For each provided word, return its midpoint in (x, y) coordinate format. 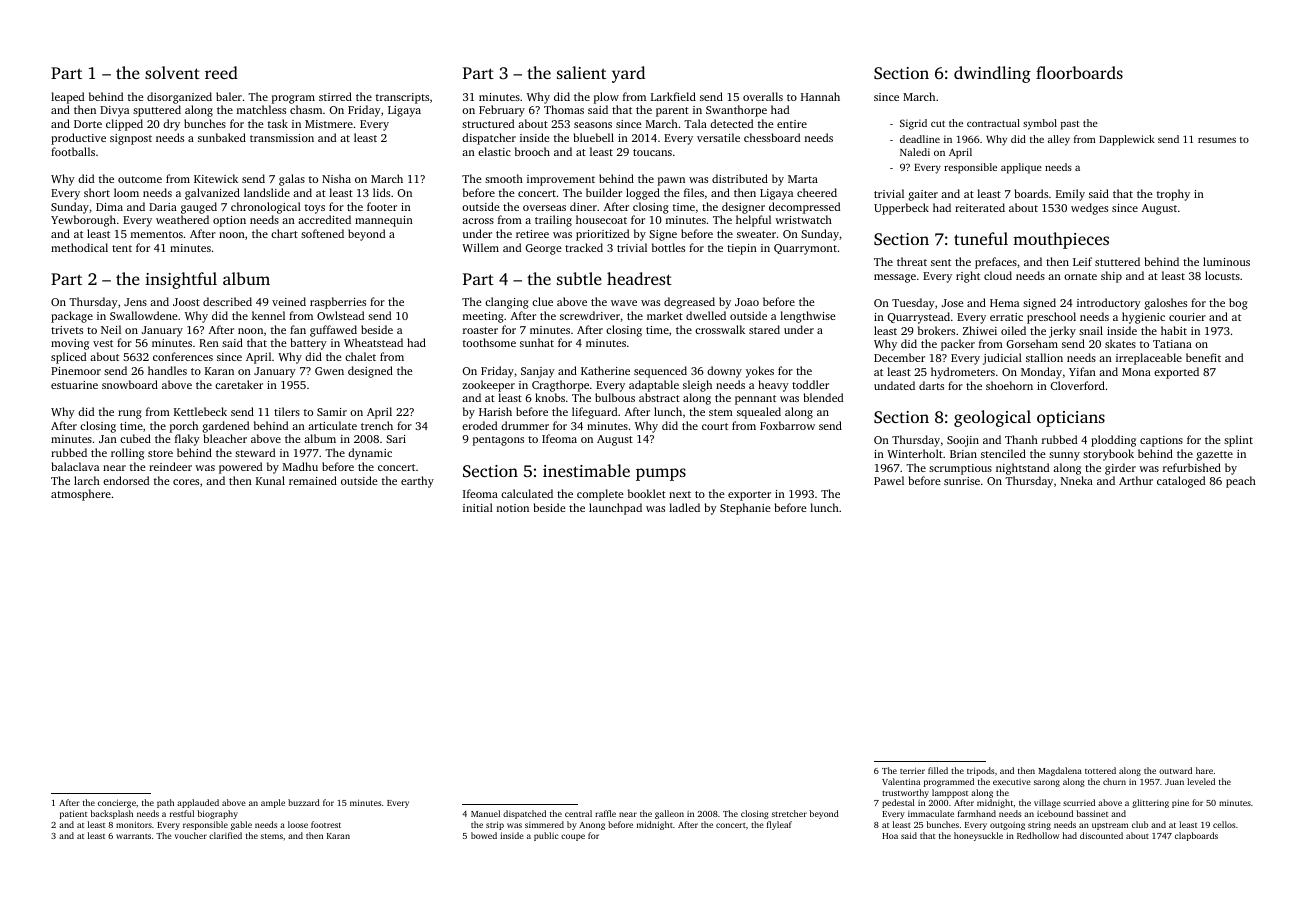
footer (382, 206)
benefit (1203, 357)
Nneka (1077, 480)
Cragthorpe (560, 386)
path (165, 803)
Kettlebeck (200, 411)
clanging (507, 303)
